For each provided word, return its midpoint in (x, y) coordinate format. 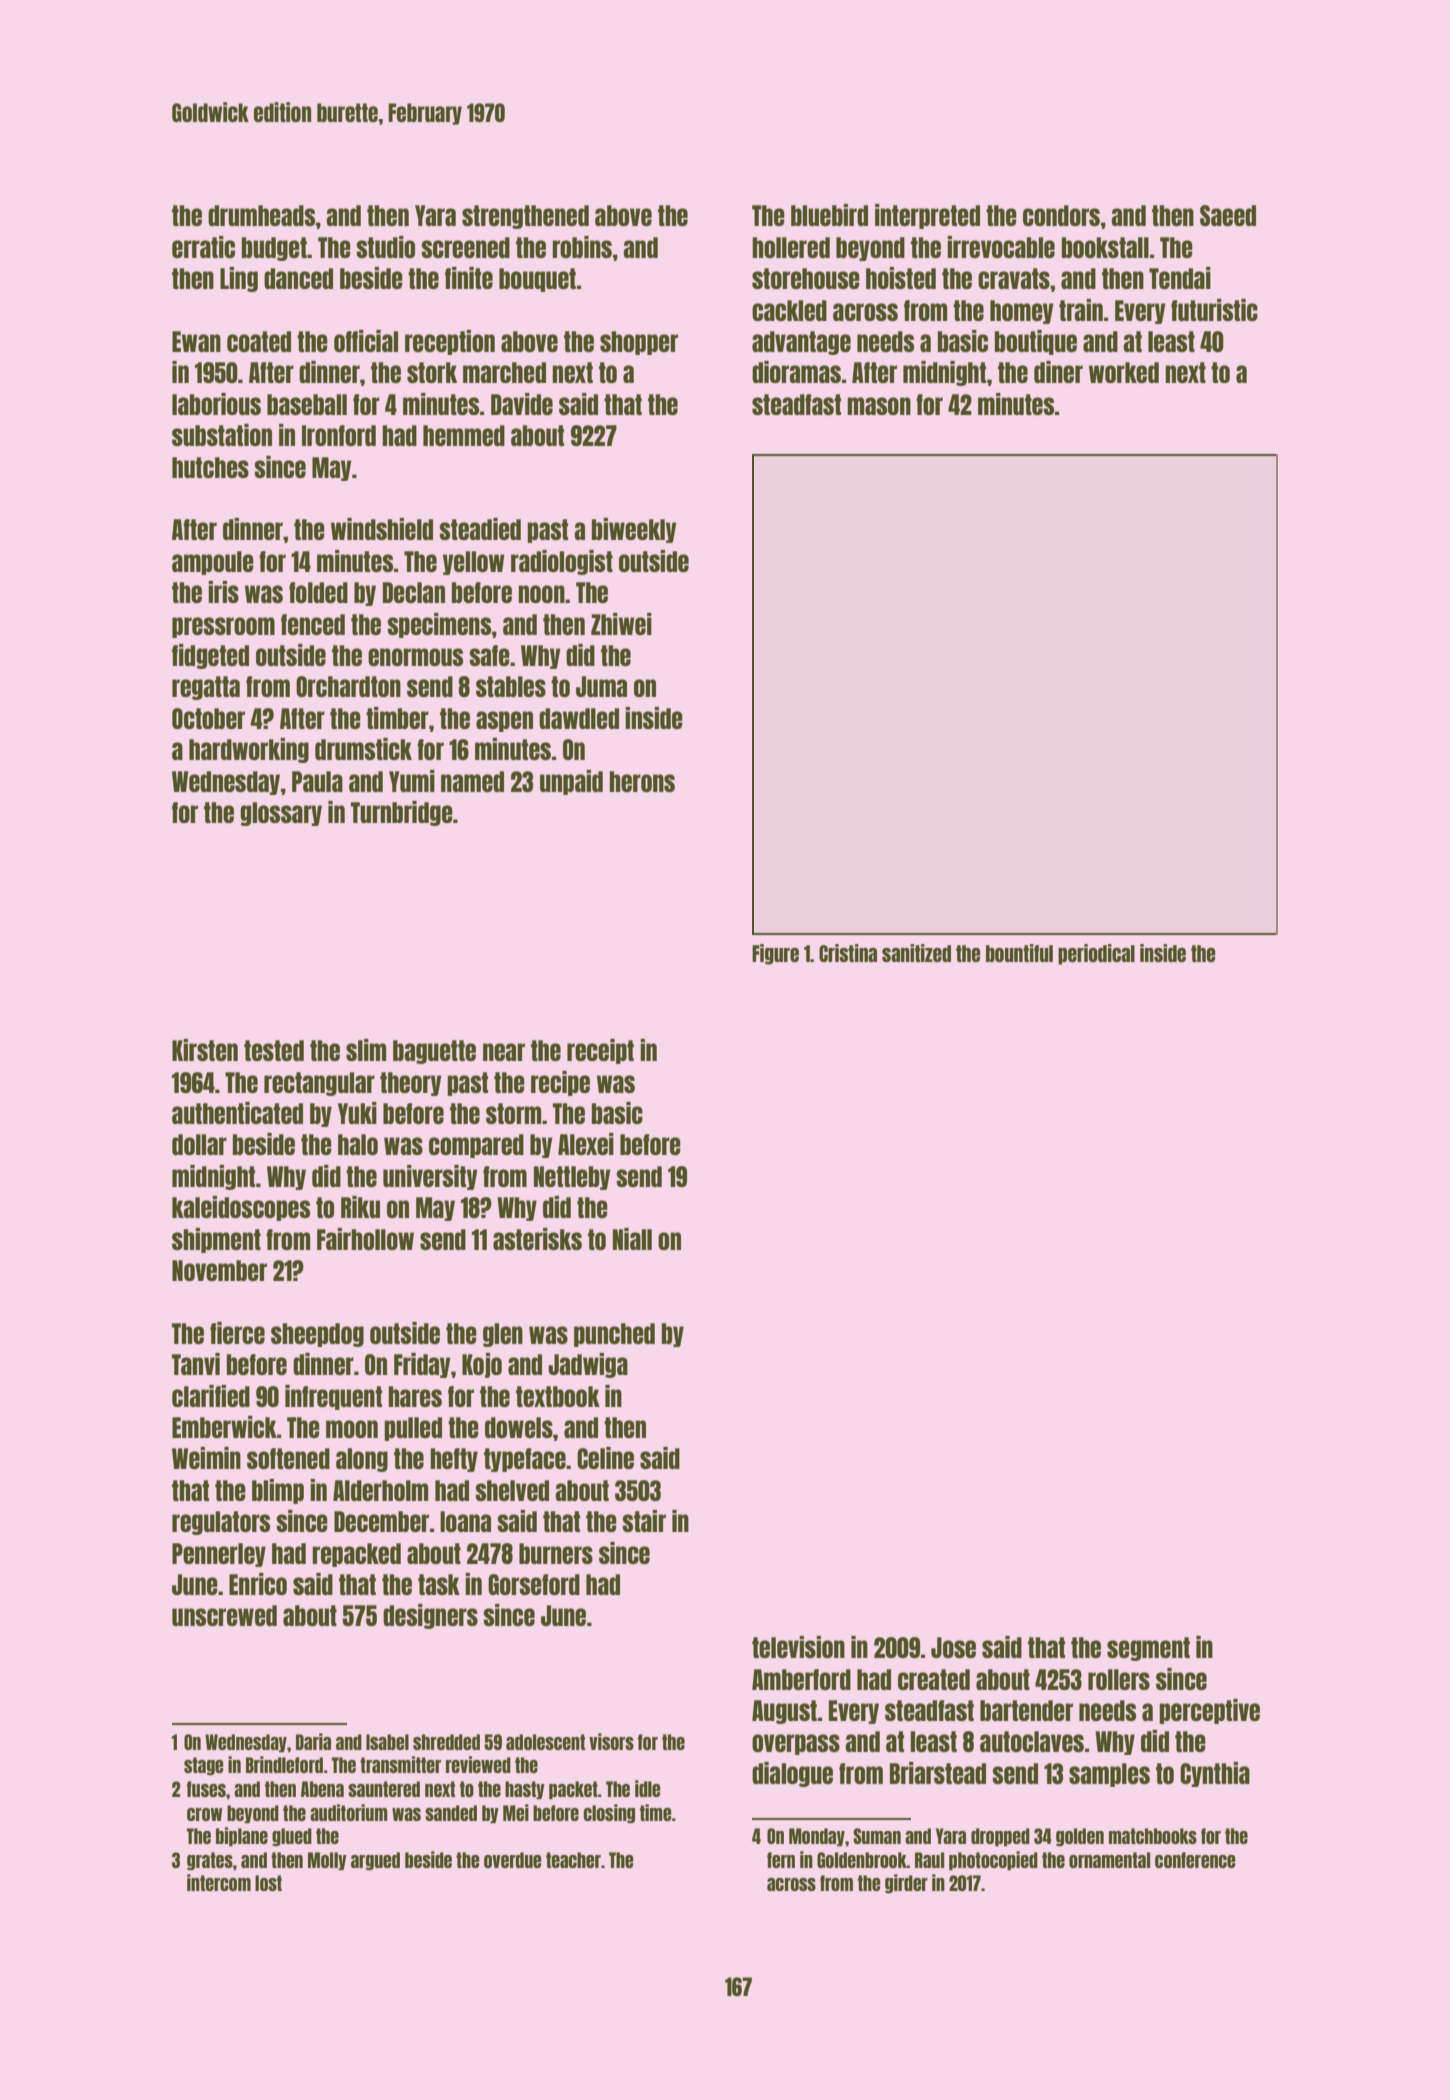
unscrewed (224, 1615)
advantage (801, 343)
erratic (203, 247)
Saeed (1228, 215)
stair (644, 1521)
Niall (632, 1239)
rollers (1119, 1679)
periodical (1096, 954)
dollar (199, 1144)
